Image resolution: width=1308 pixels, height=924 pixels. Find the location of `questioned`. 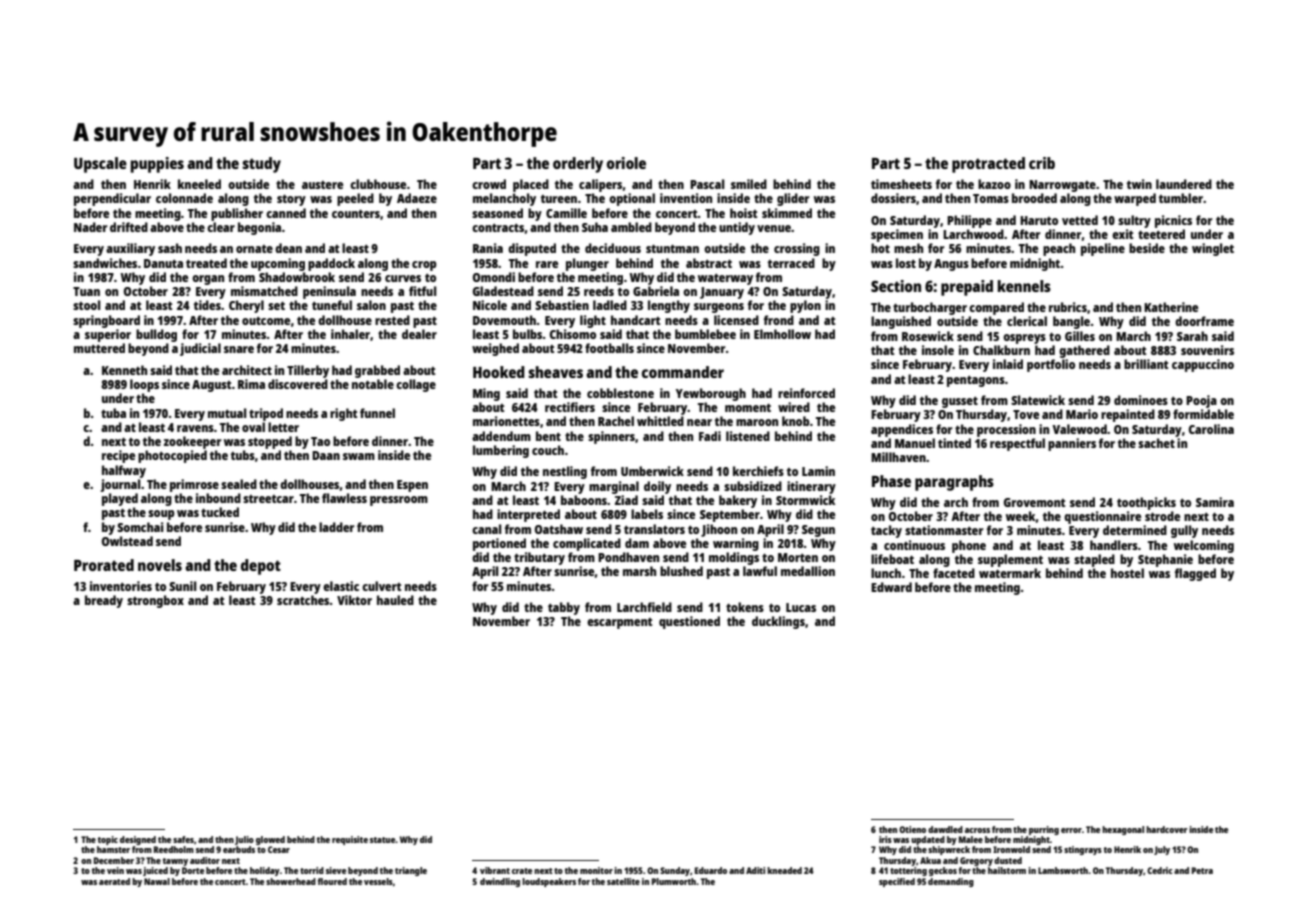

questioned is located at coordinates (689, 622).
